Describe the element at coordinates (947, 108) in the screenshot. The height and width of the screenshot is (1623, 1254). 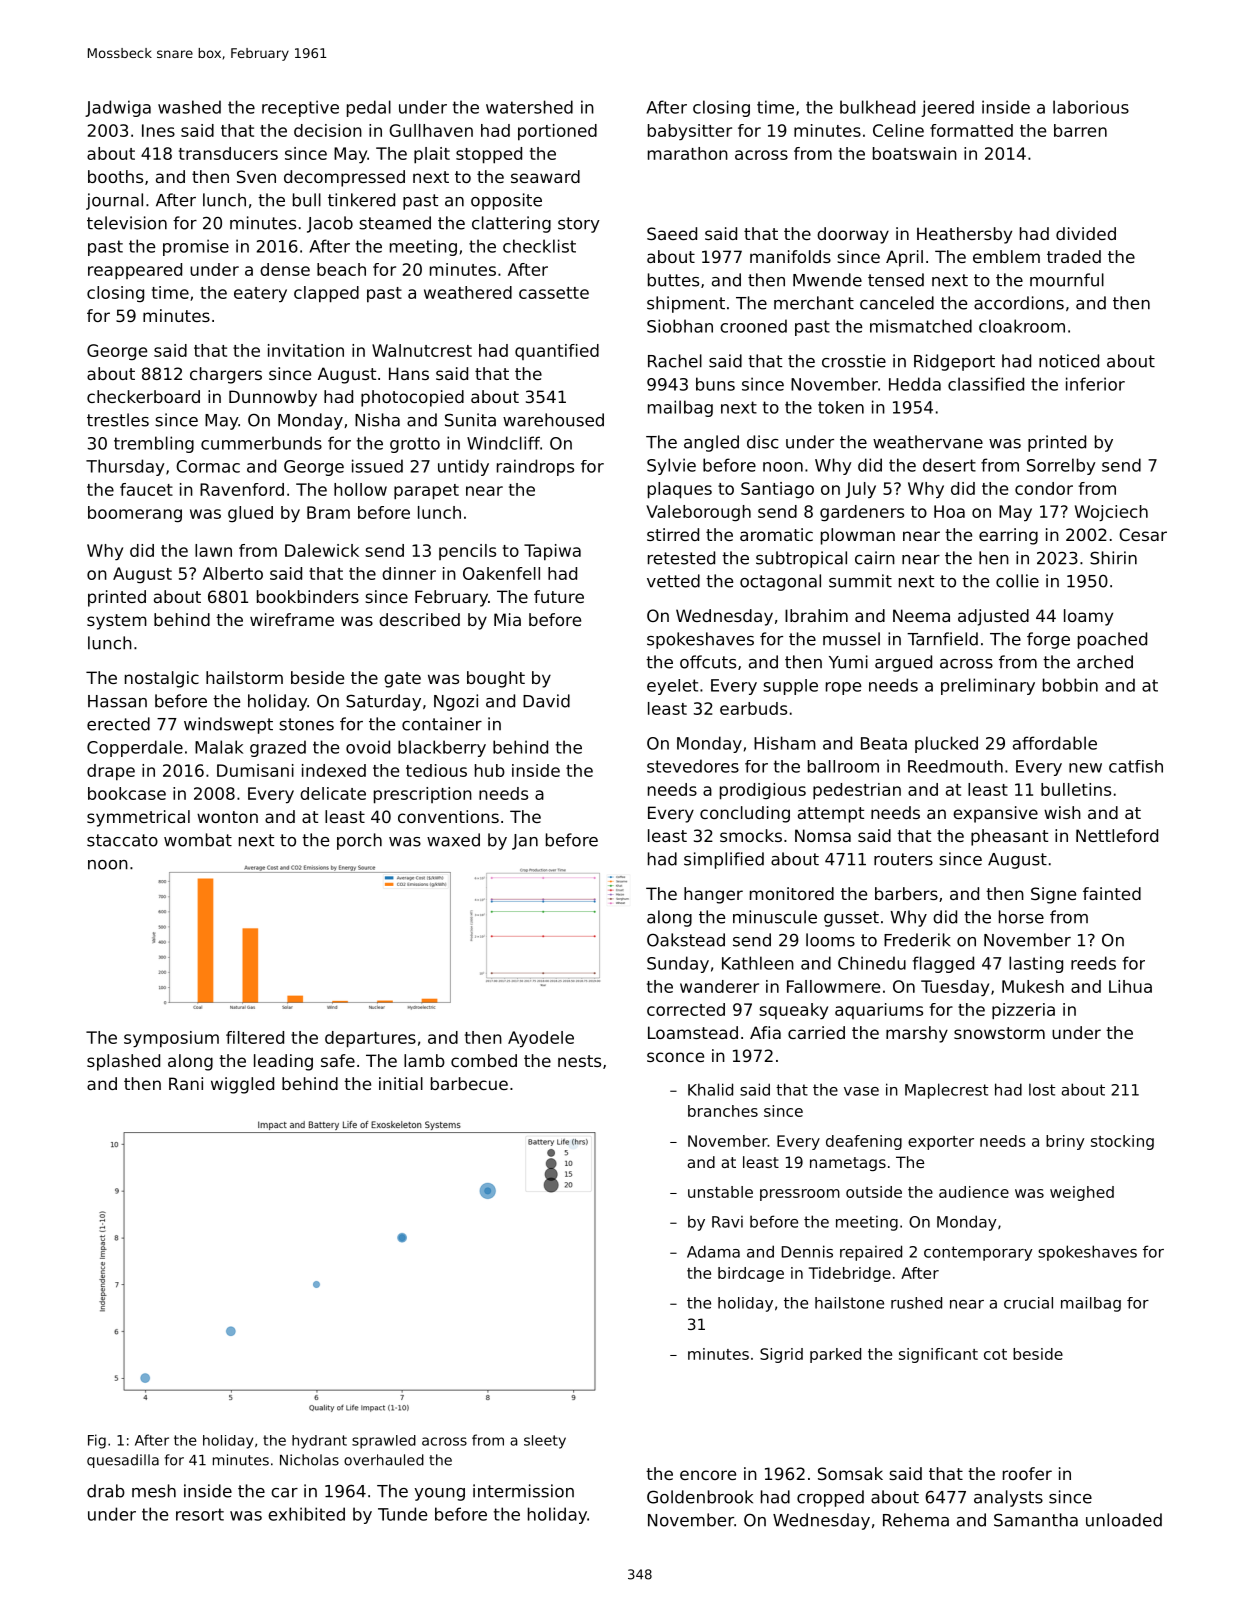
I see `jeered` at that location.
